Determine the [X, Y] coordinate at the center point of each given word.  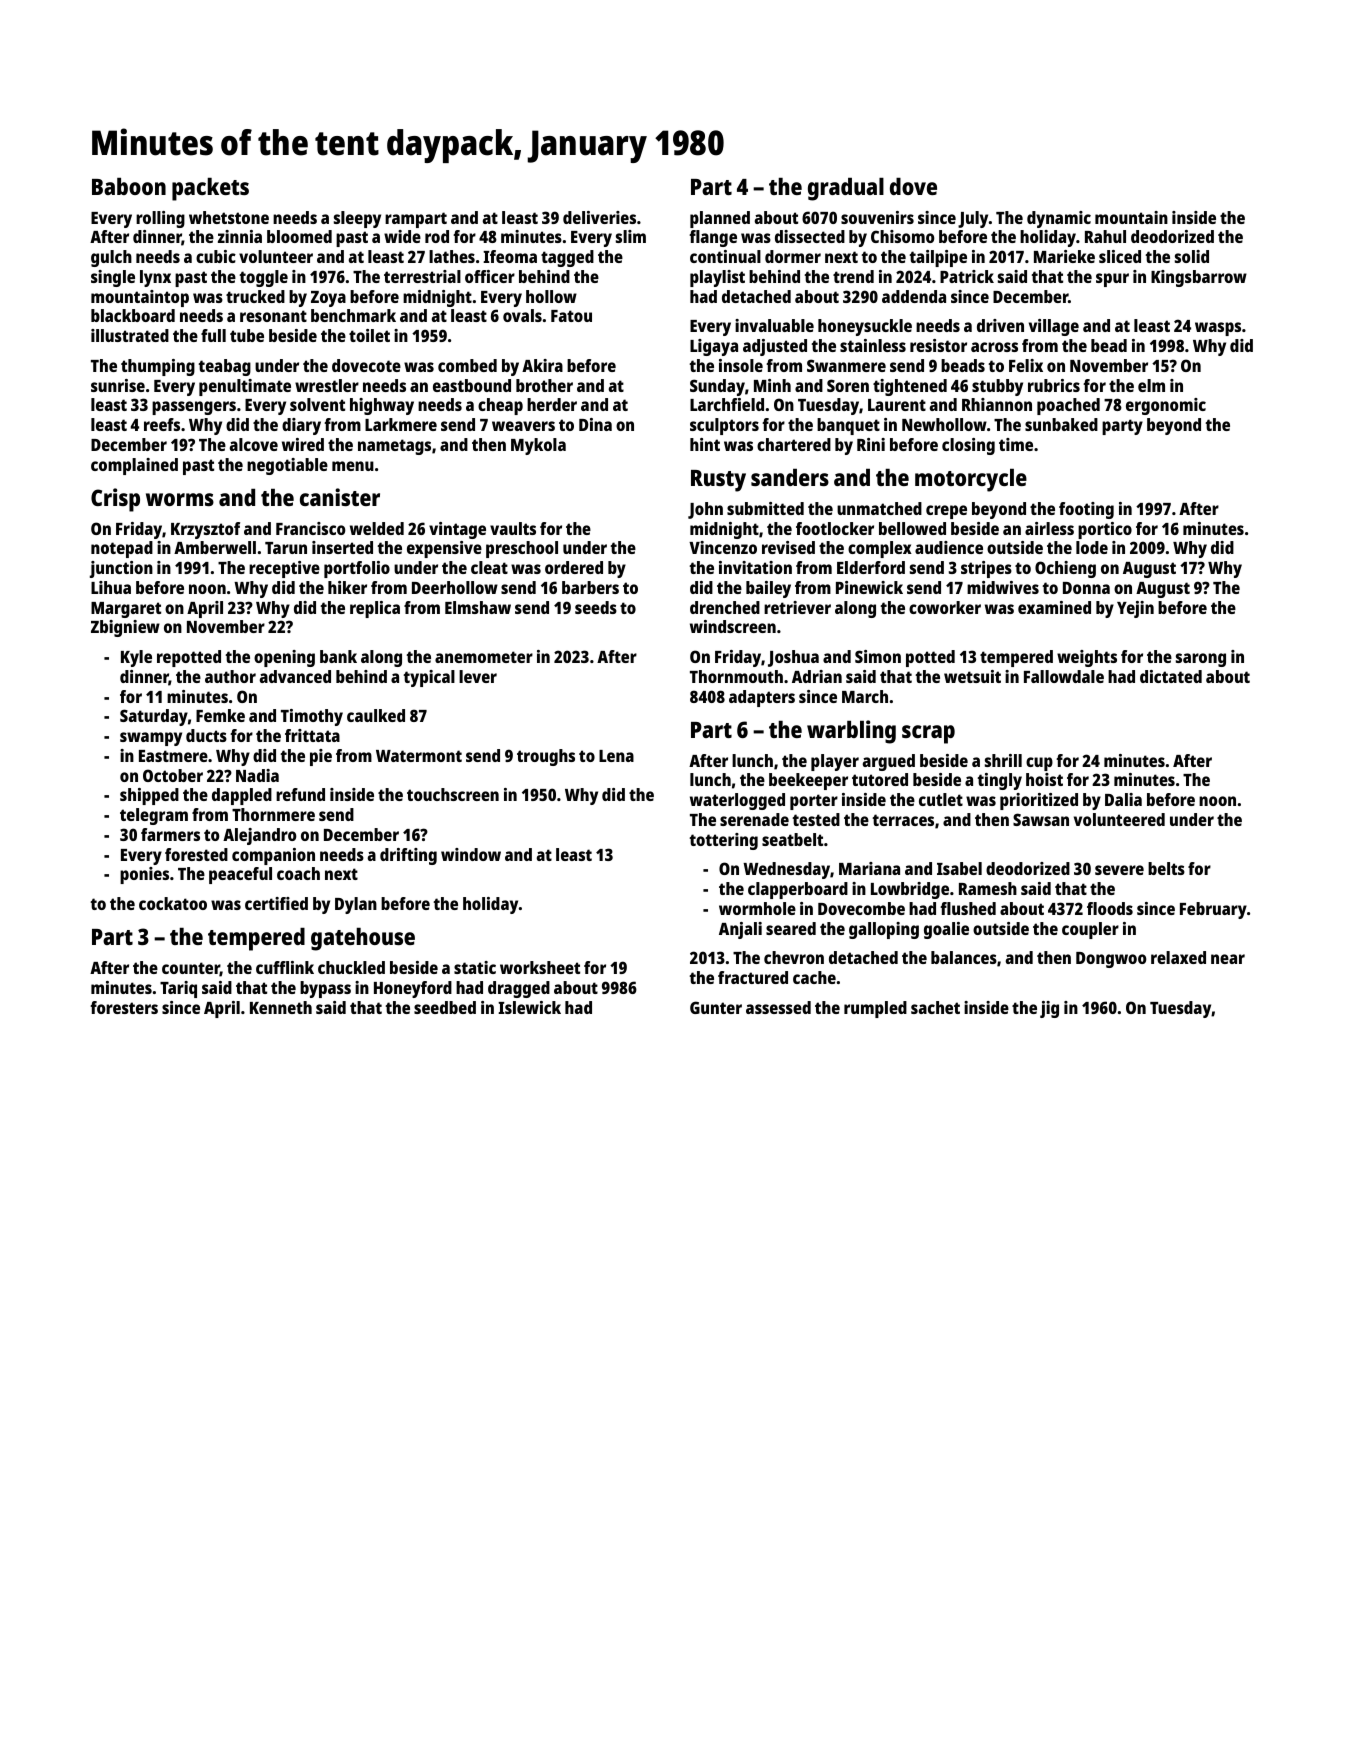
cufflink [285, 967]
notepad [122, 549]
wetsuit [972, 676]
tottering [723, 841]
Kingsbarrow [1199, 278]
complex [880, 549]
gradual [846, 189]
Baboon [129, 186]
